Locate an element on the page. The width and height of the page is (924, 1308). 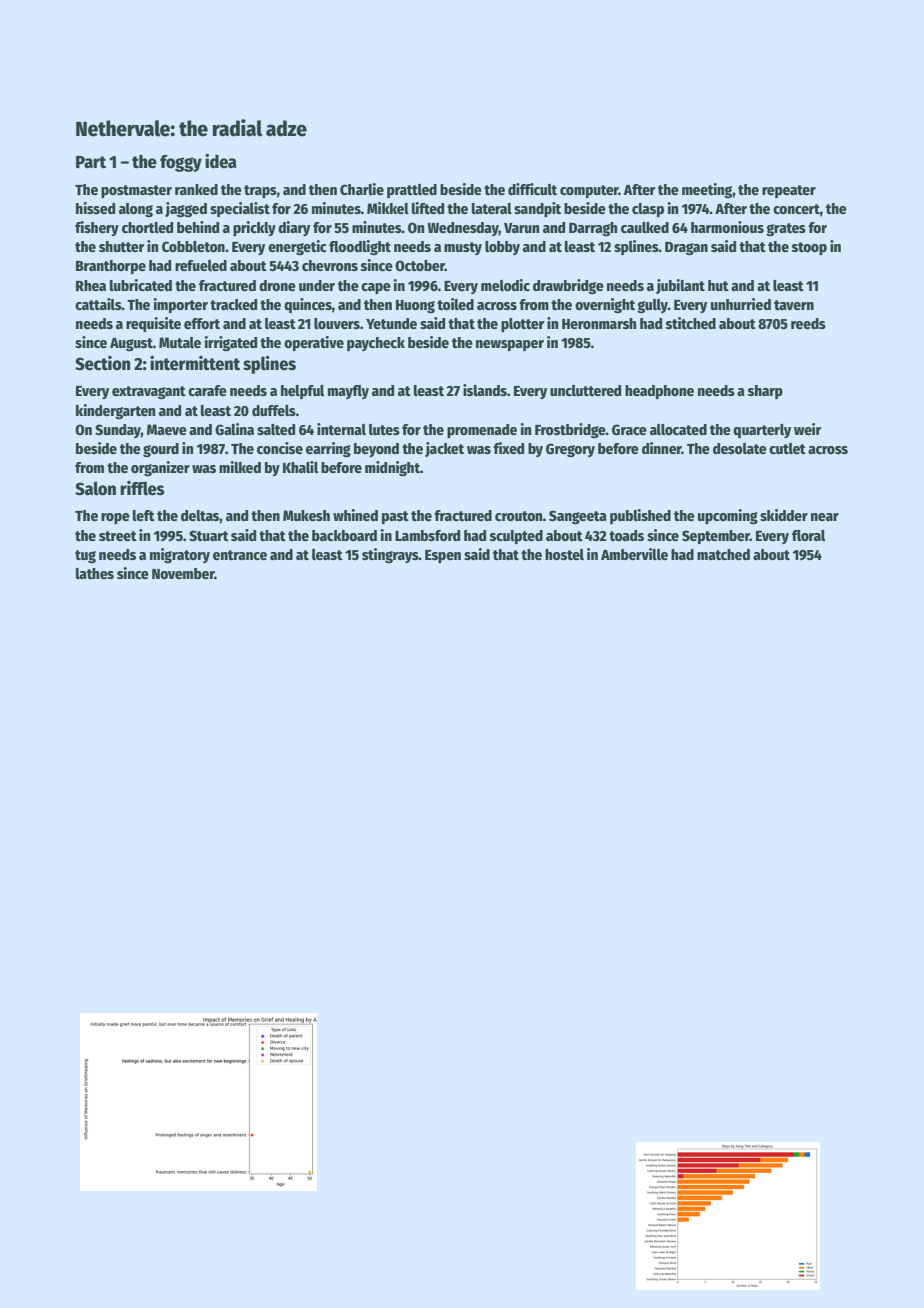
Part is located at coordinates (91, 162).
